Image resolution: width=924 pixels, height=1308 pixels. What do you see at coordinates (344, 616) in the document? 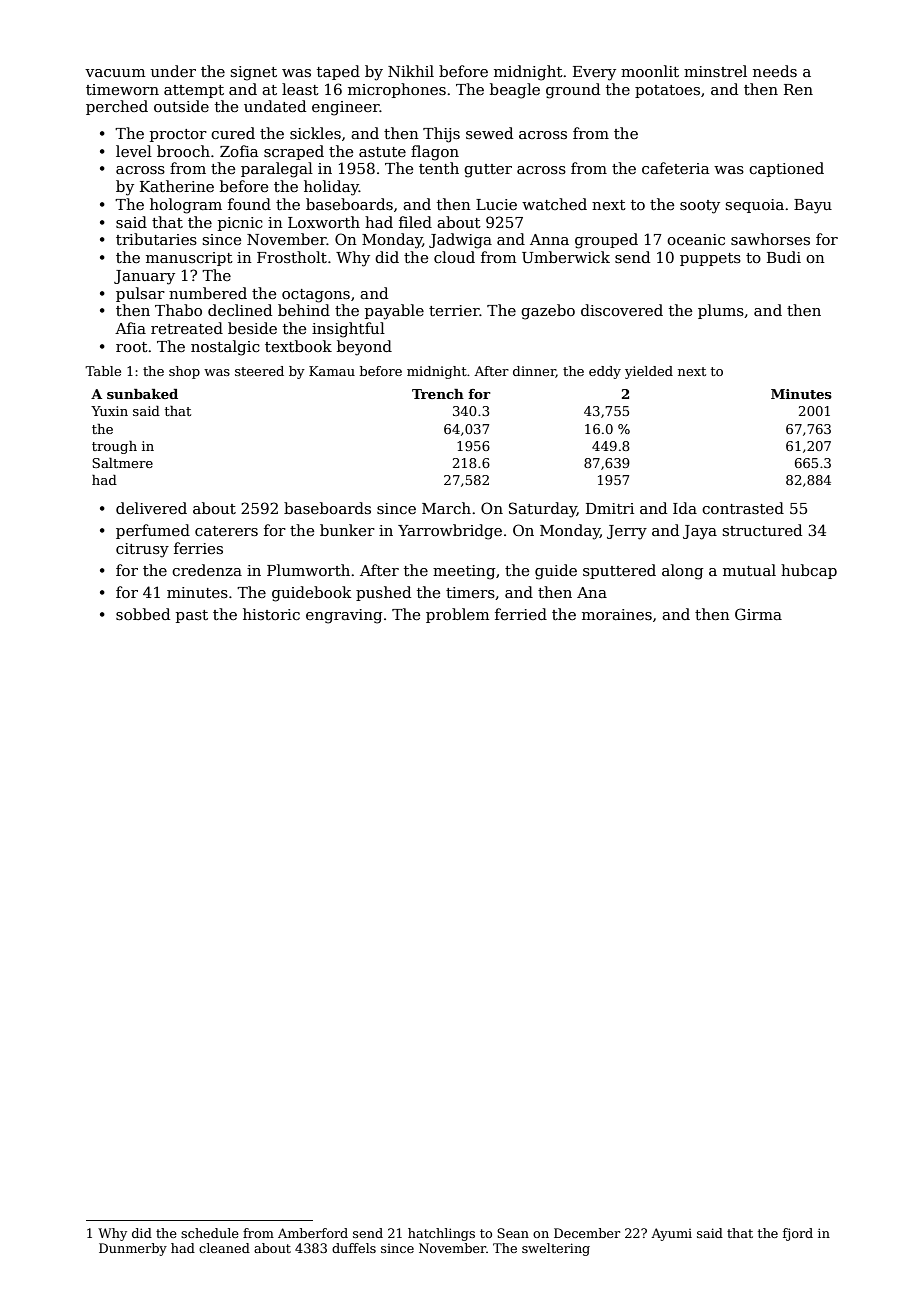
I see `engraving` at bounding box center [344, 616].
